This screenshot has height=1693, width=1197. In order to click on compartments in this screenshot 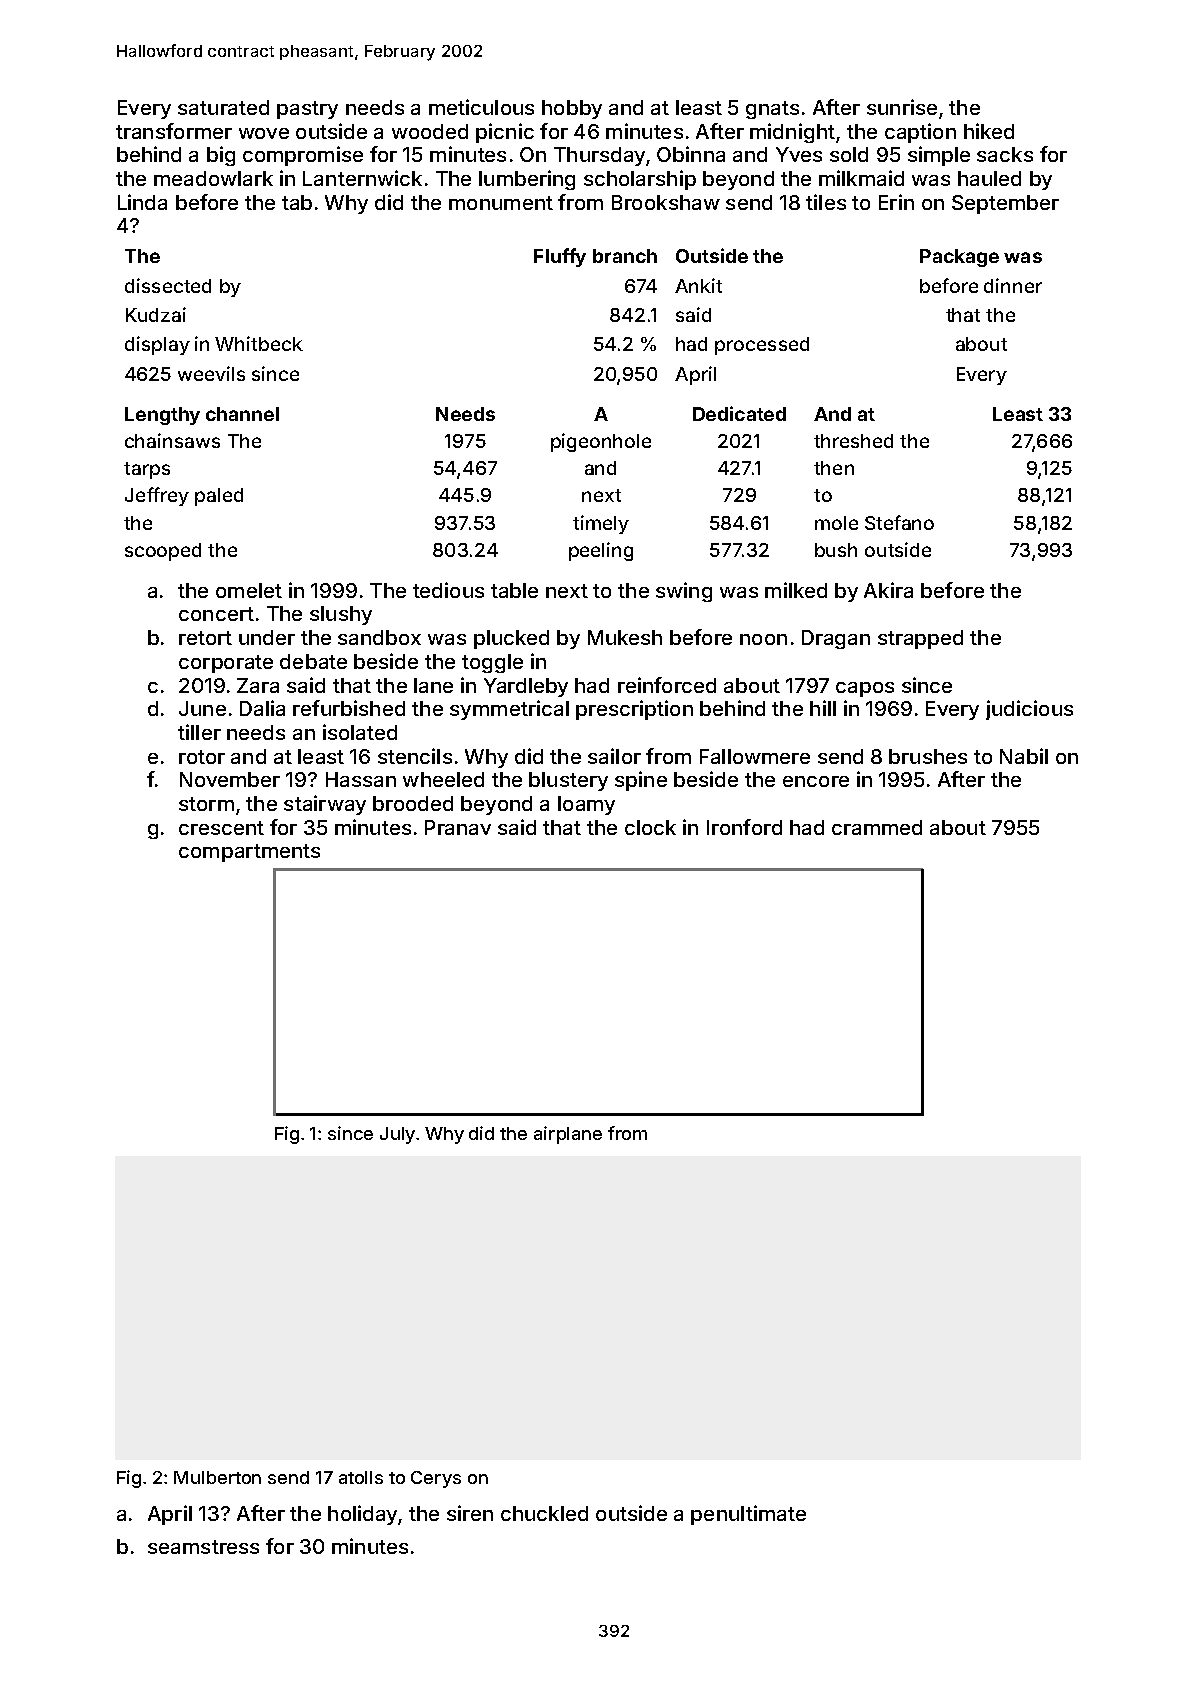, I will do `click(249, 853)`.
